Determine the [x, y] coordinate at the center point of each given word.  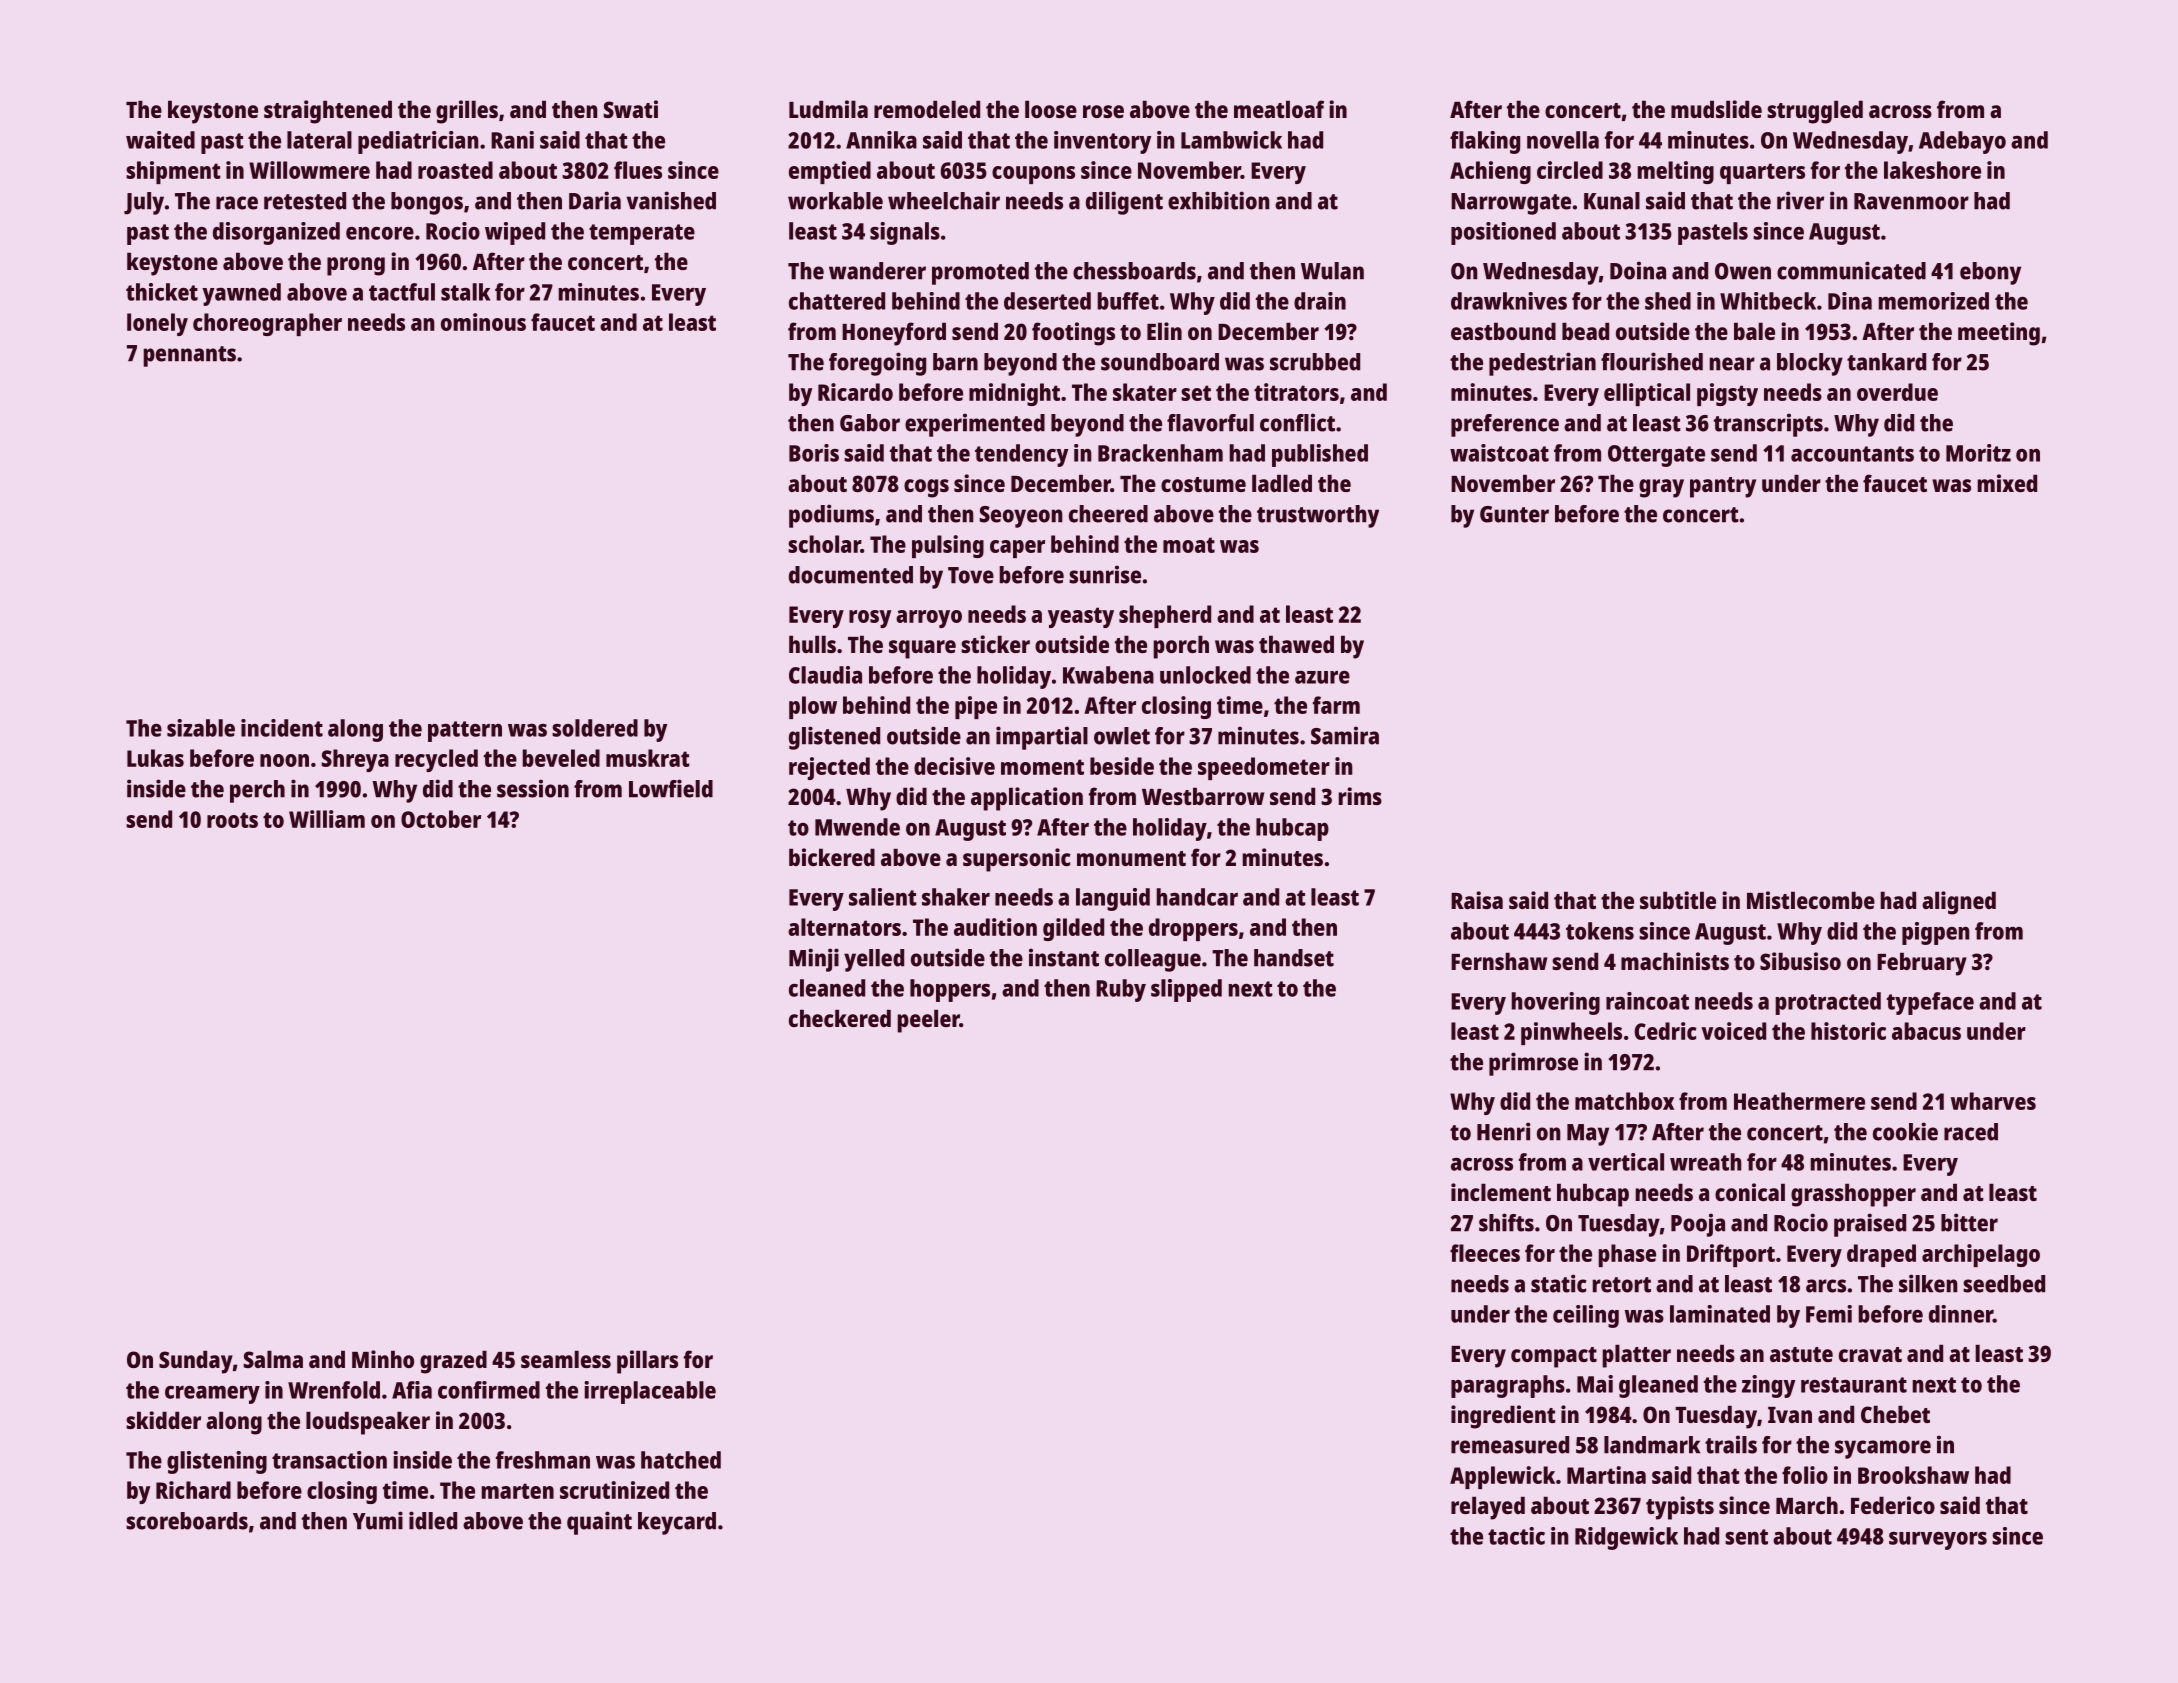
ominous [483, 322]
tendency [1021, 455]
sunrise [1105, 574]
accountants [1852, 454]
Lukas [155, 758]
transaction [329, 1460]
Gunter [1514, 514]
